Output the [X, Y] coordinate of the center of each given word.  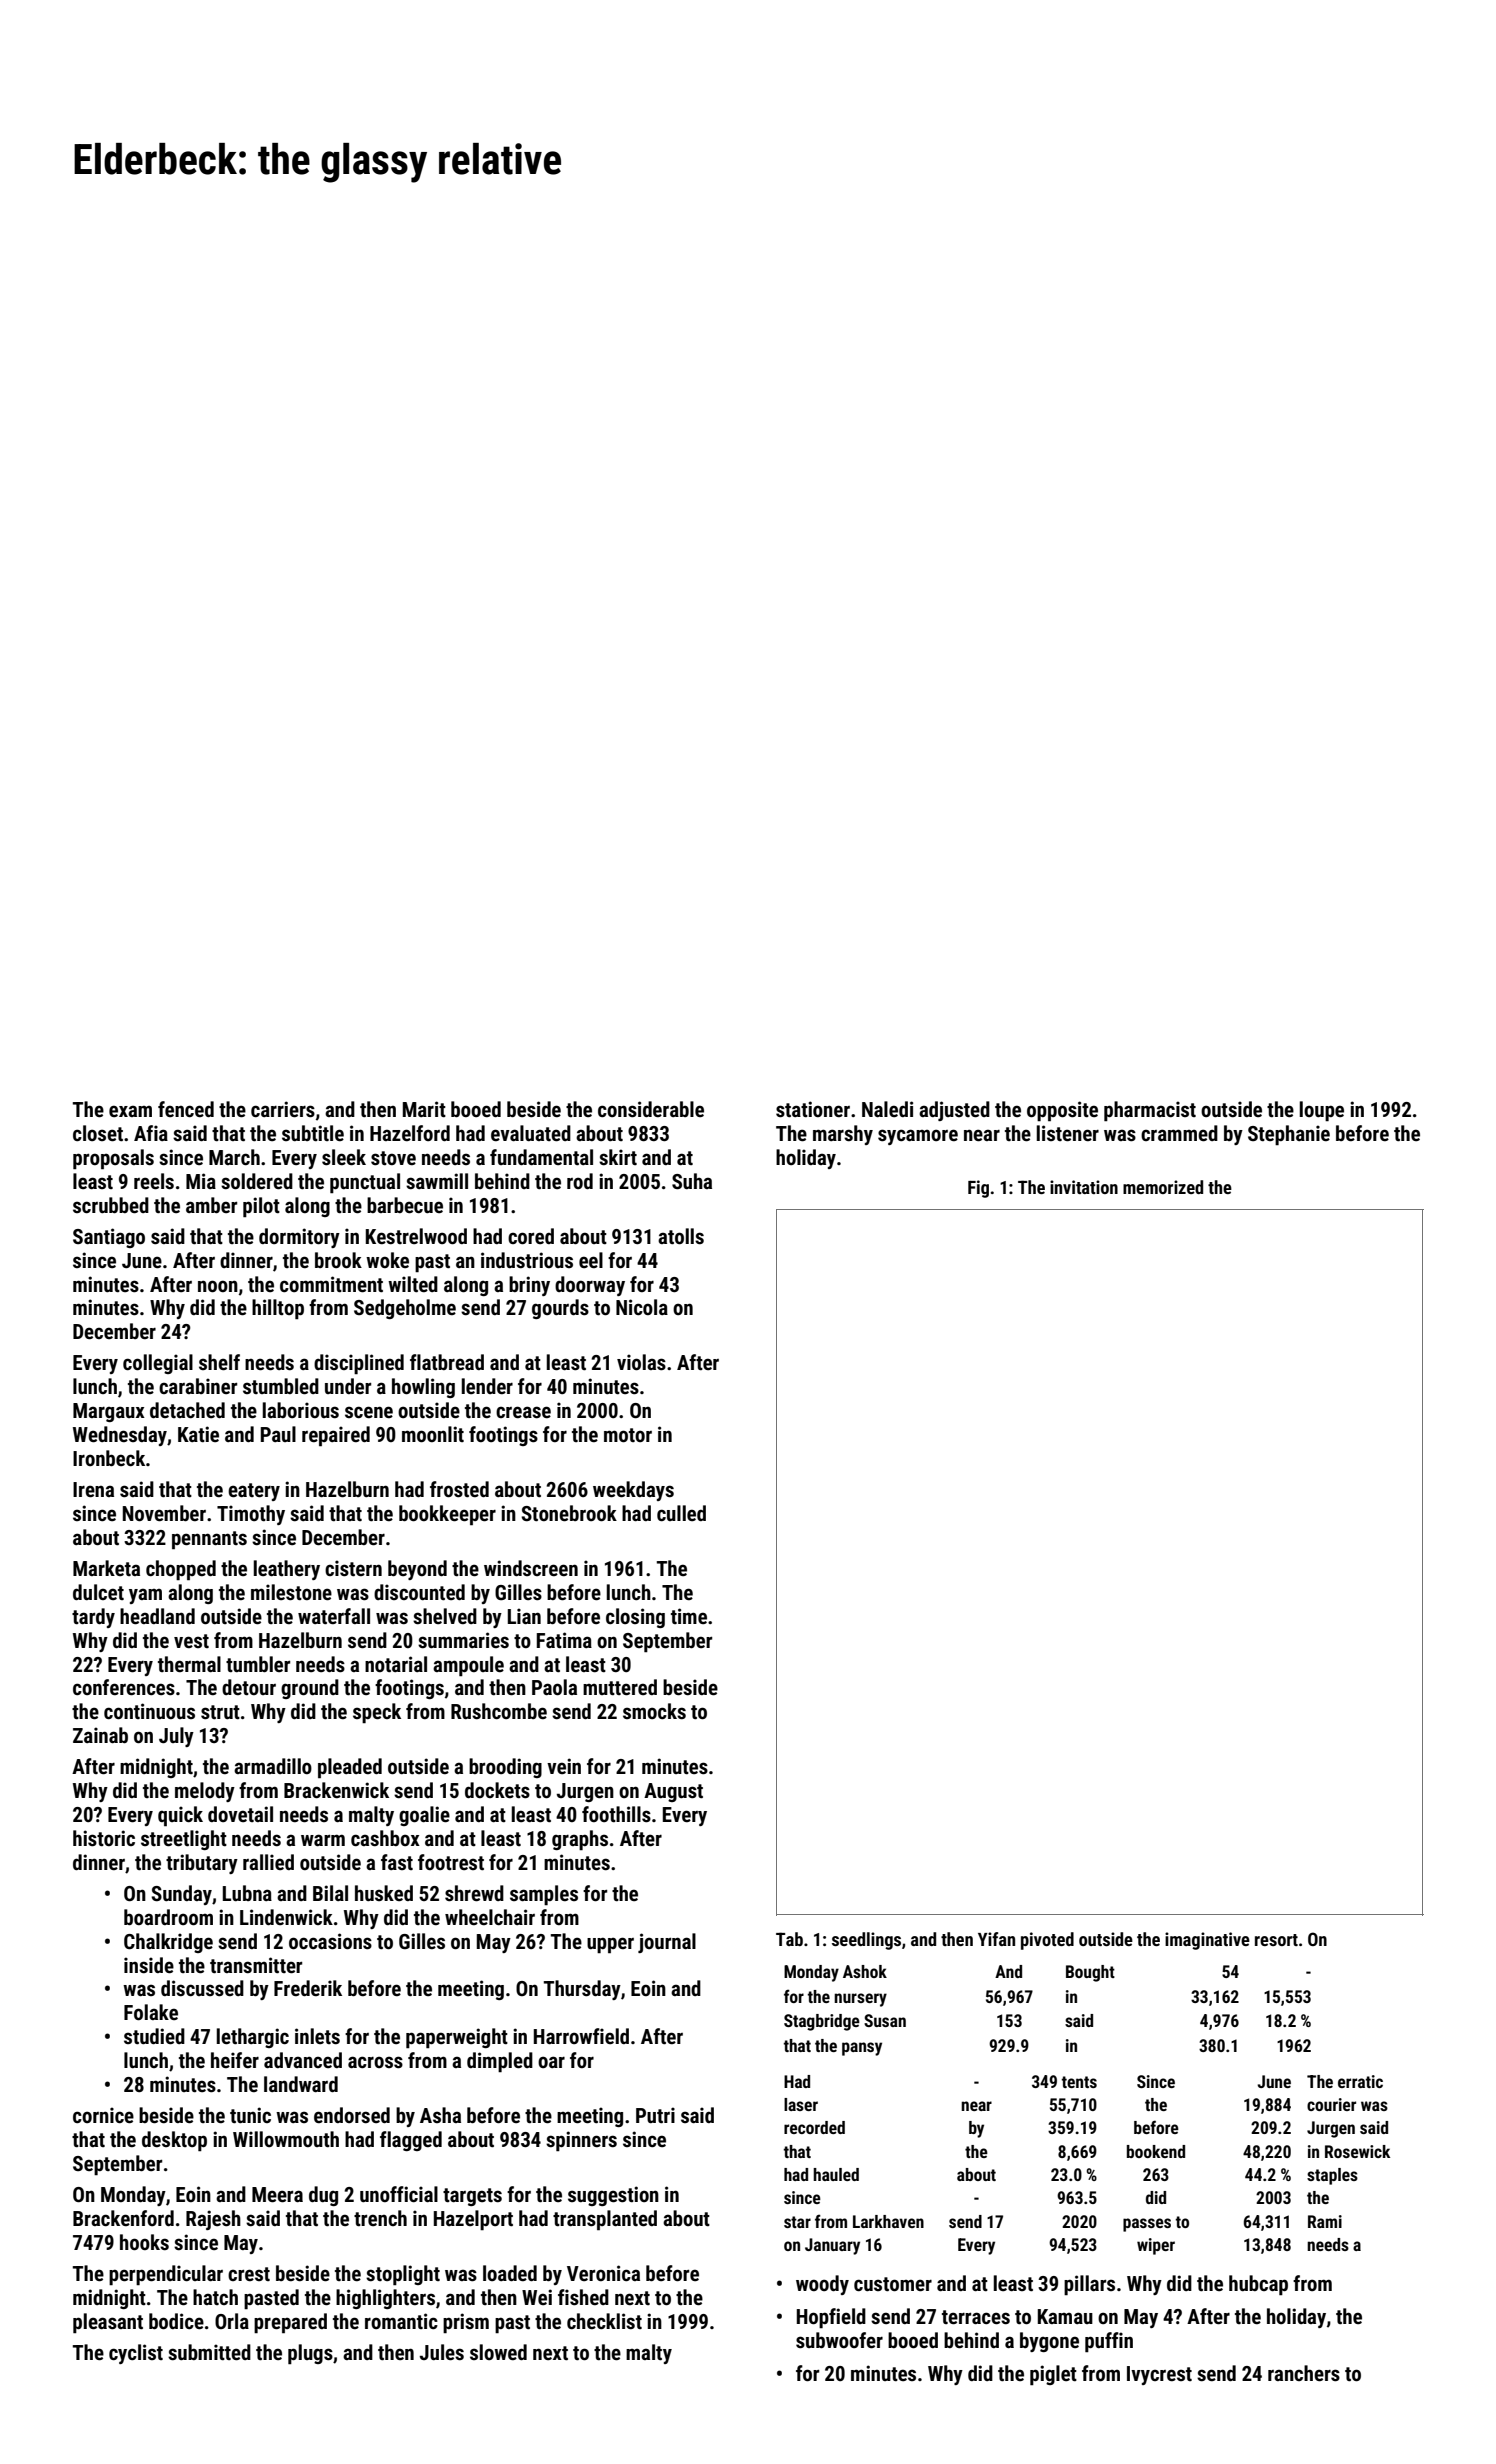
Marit [424, 1109]
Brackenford [123, 2218]
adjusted [954, 1111]
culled [681, 1513]
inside [149, 1965]
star [797, 2222]
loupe [1322, 1111]
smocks [654, 1711]
